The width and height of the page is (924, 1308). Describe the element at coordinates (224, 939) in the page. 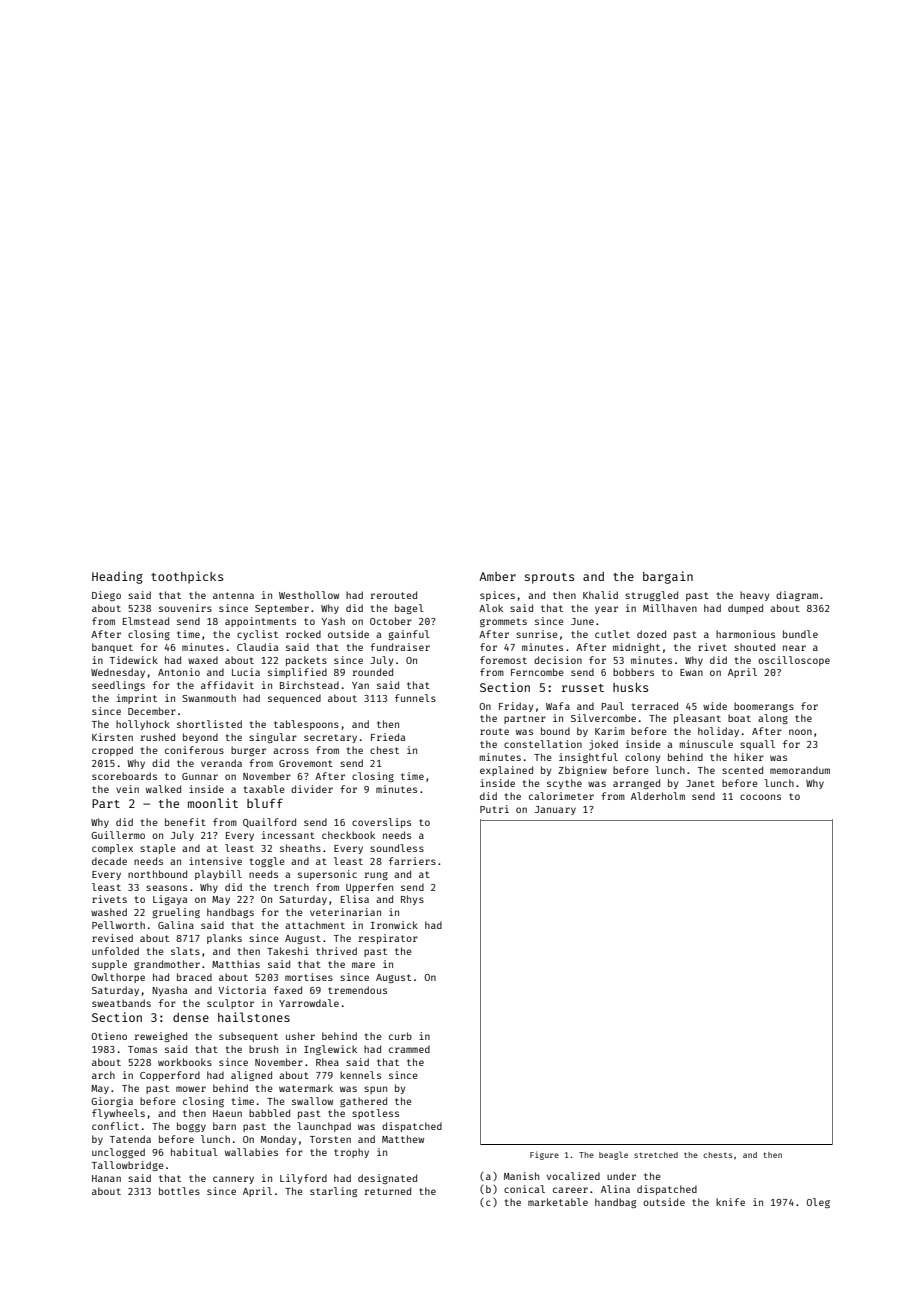

I see `planks` at that location.
